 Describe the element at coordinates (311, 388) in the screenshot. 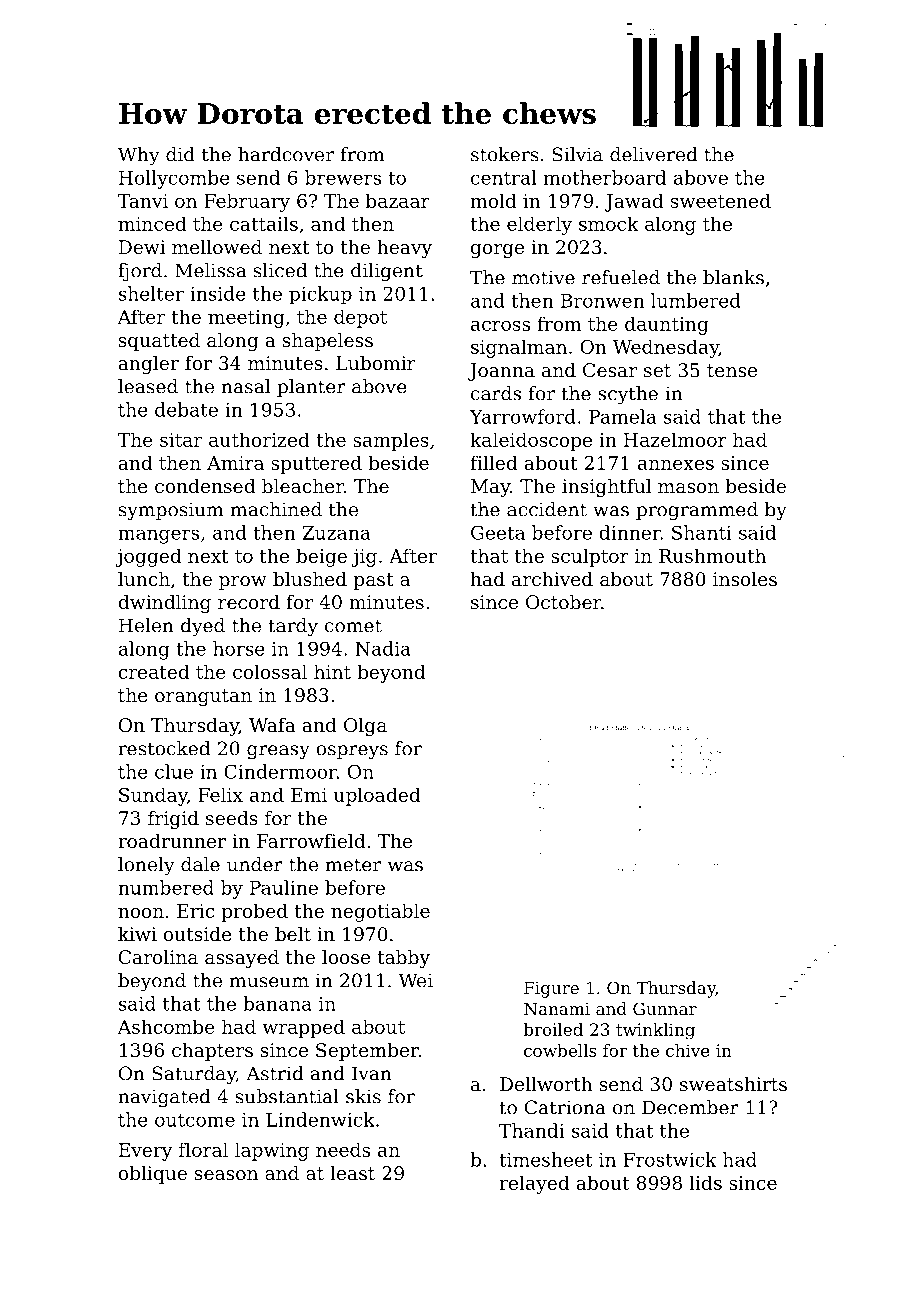

I see `planter` at that location.
